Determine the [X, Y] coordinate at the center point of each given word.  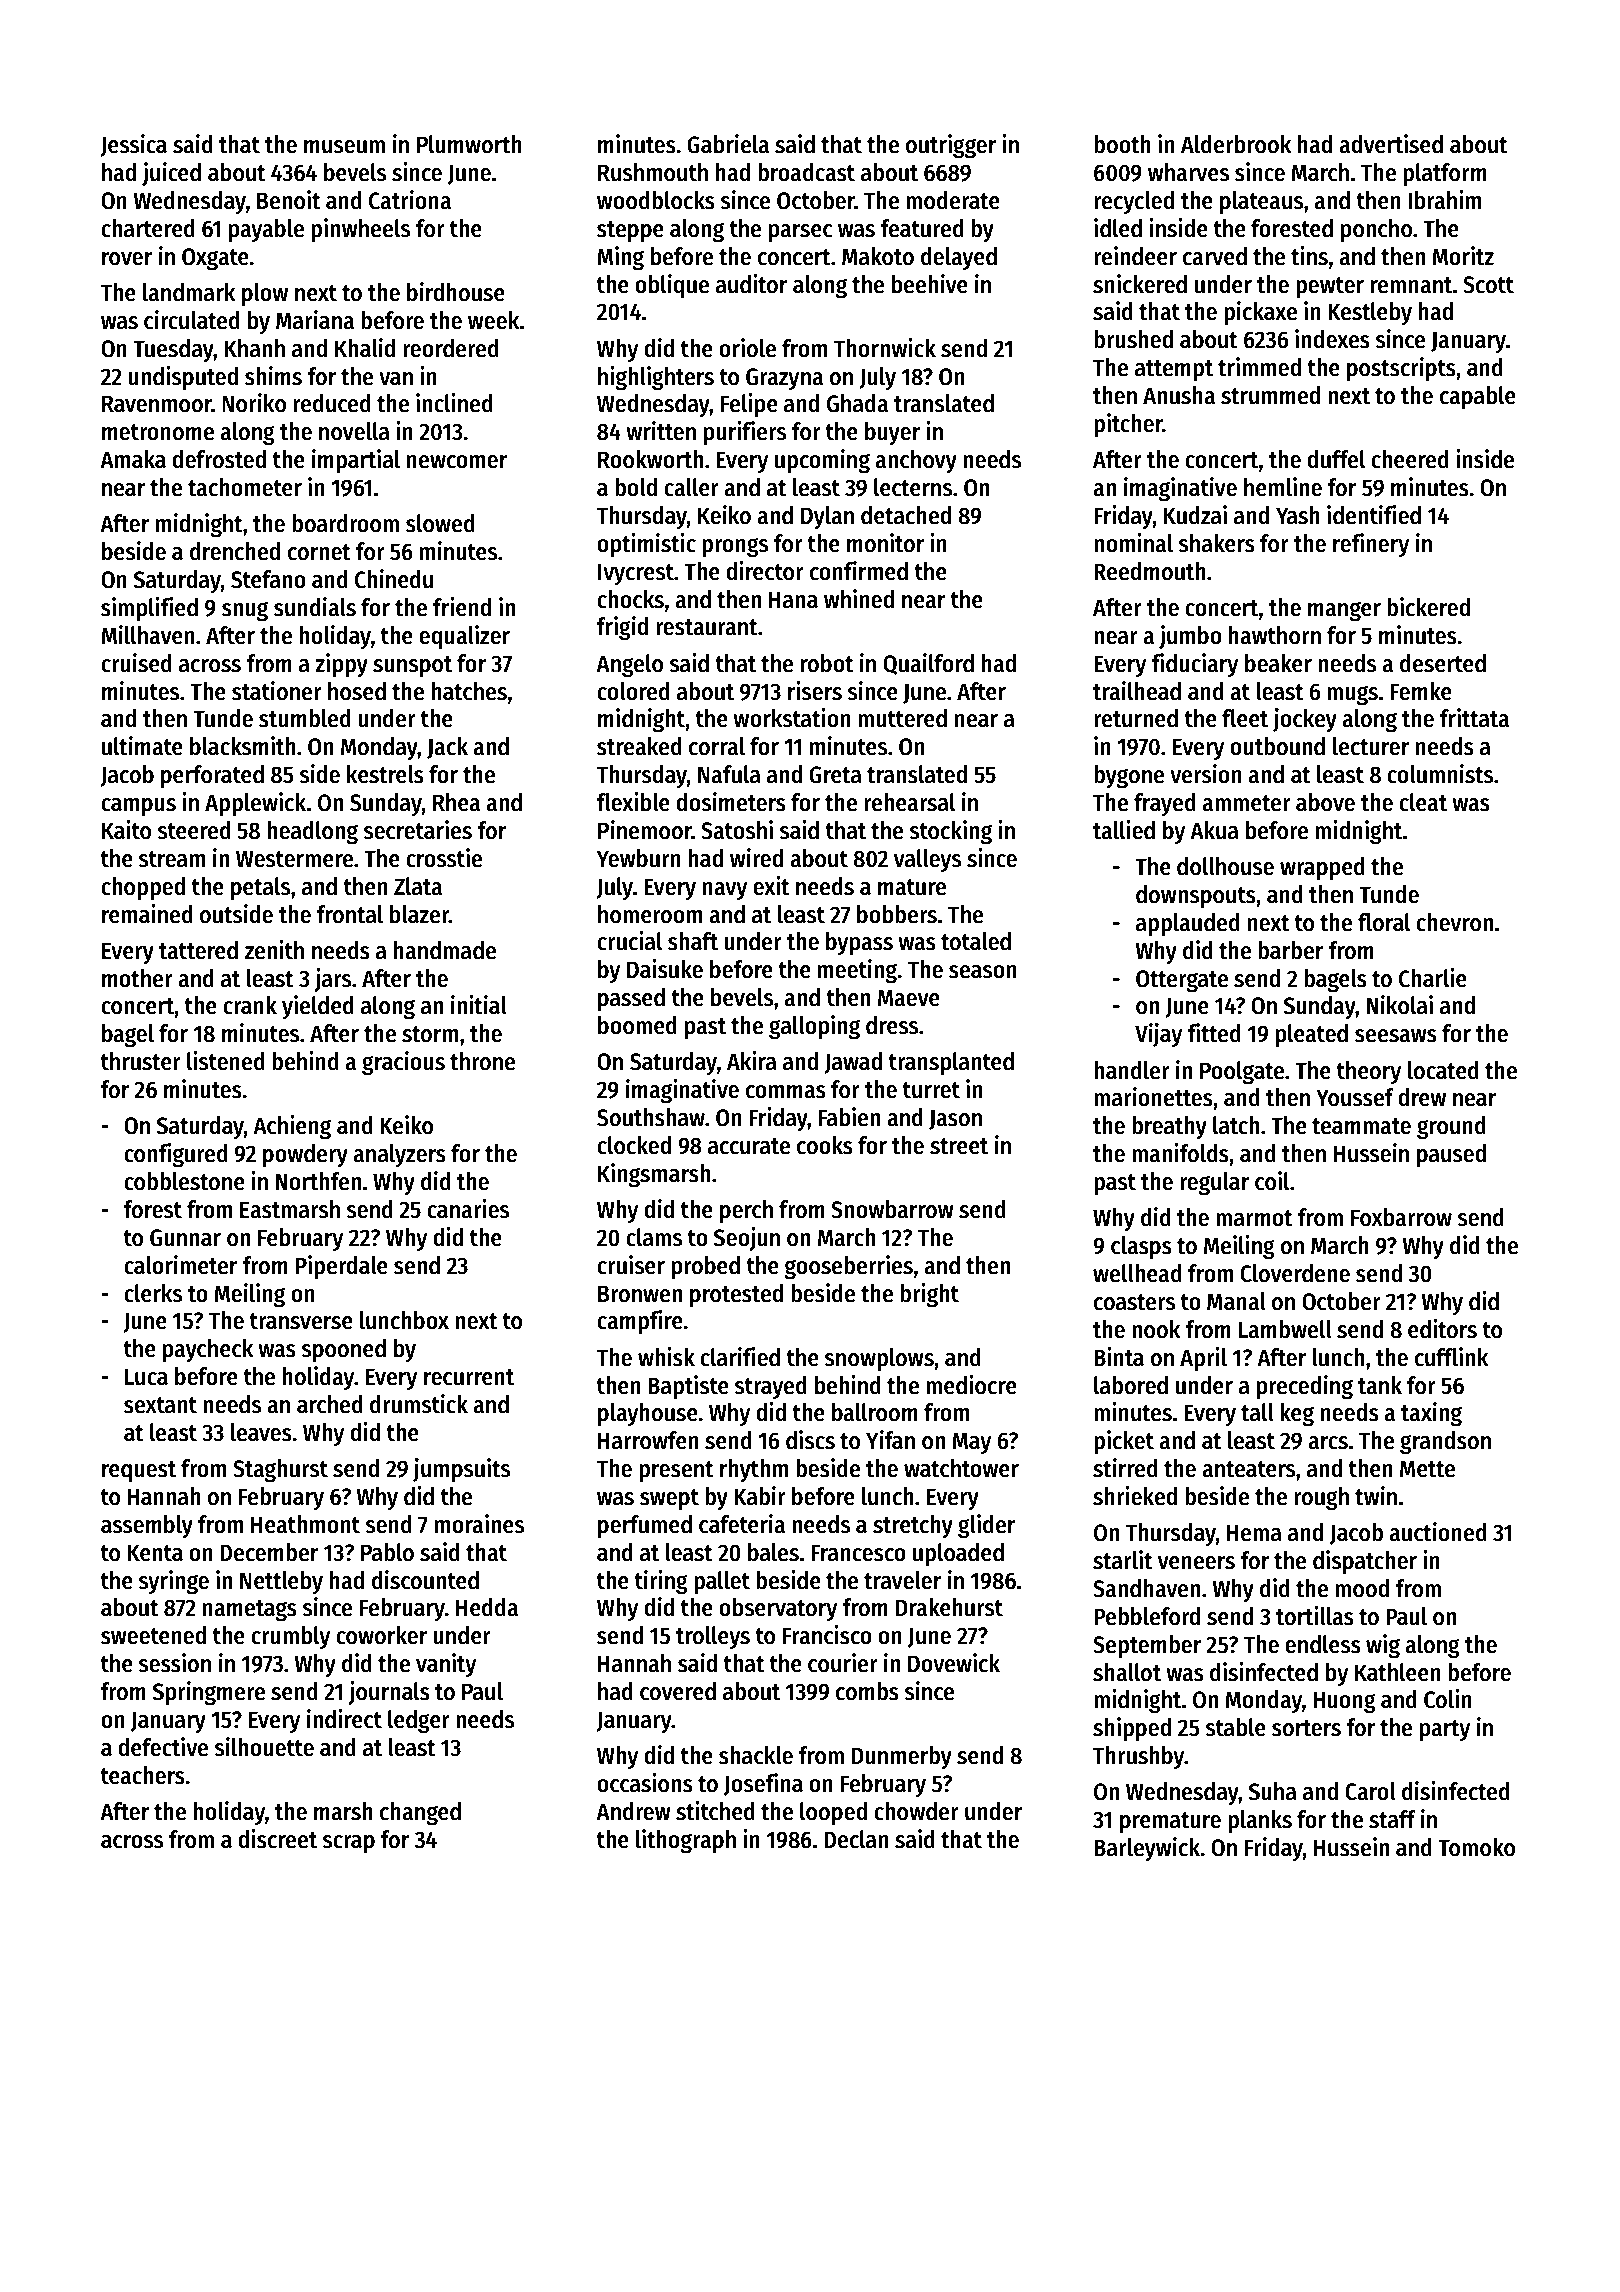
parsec [801, 233]
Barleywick [1147, 1849]
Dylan [827, 517]
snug [245, 611]
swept [669, 1499]
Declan [856, 1839]
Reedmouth [1150, 571]
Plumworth [469, 144]
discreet [277, 1839]
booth [1122, 144]
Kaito [126, 830]
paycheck [208, 1350]
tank [1380, 1385]
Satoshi [737, 830]
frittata [1474, 718]
